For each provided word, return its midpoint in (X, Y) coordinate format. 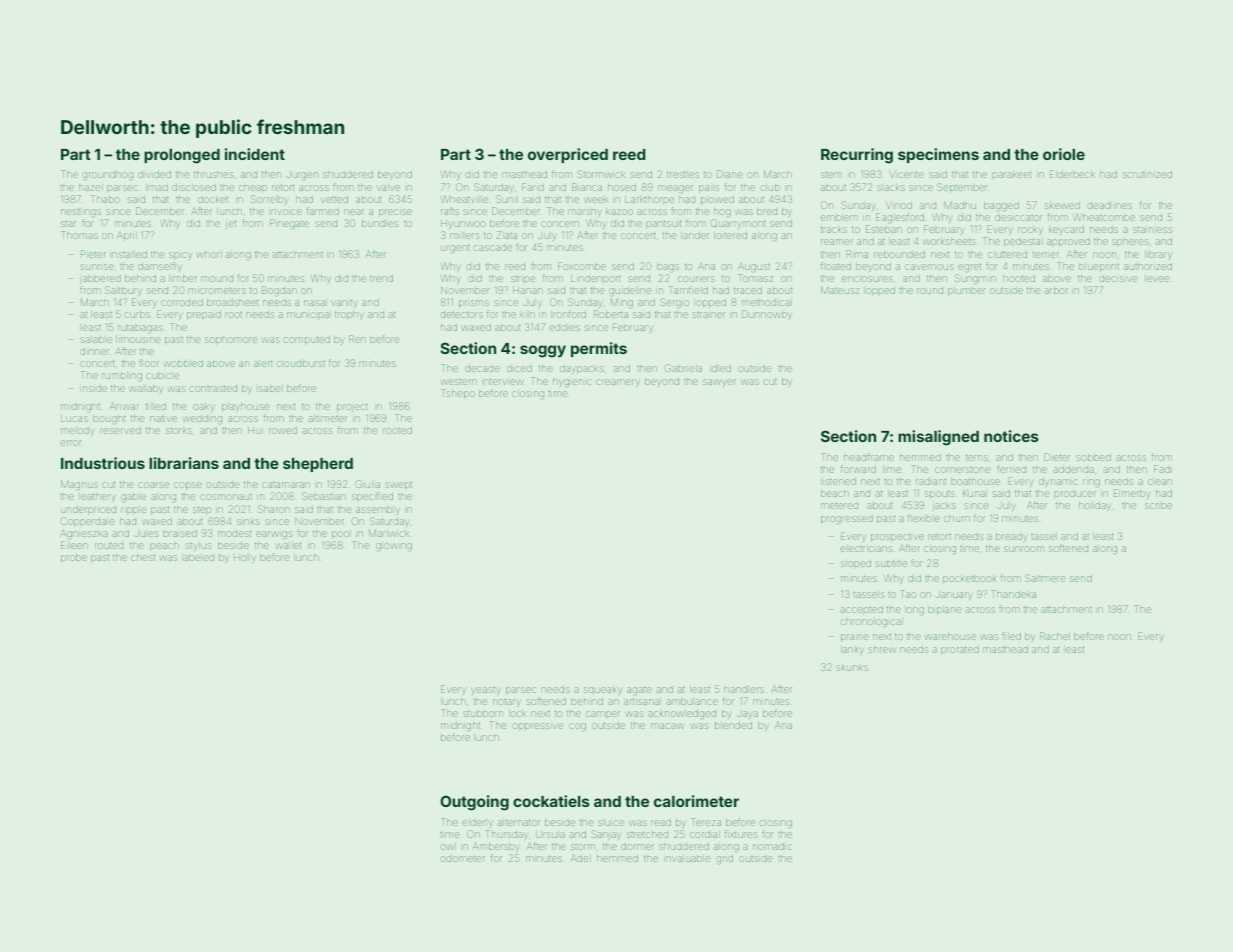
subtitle (891, 563)
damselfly (160, 266)
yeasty (486, 691)
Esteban (884, 229)
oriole (1064, 154)
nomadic (772, 846)
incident (255, 154)
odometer (463, 858)
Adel (580, 858)
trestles (683, 174)
